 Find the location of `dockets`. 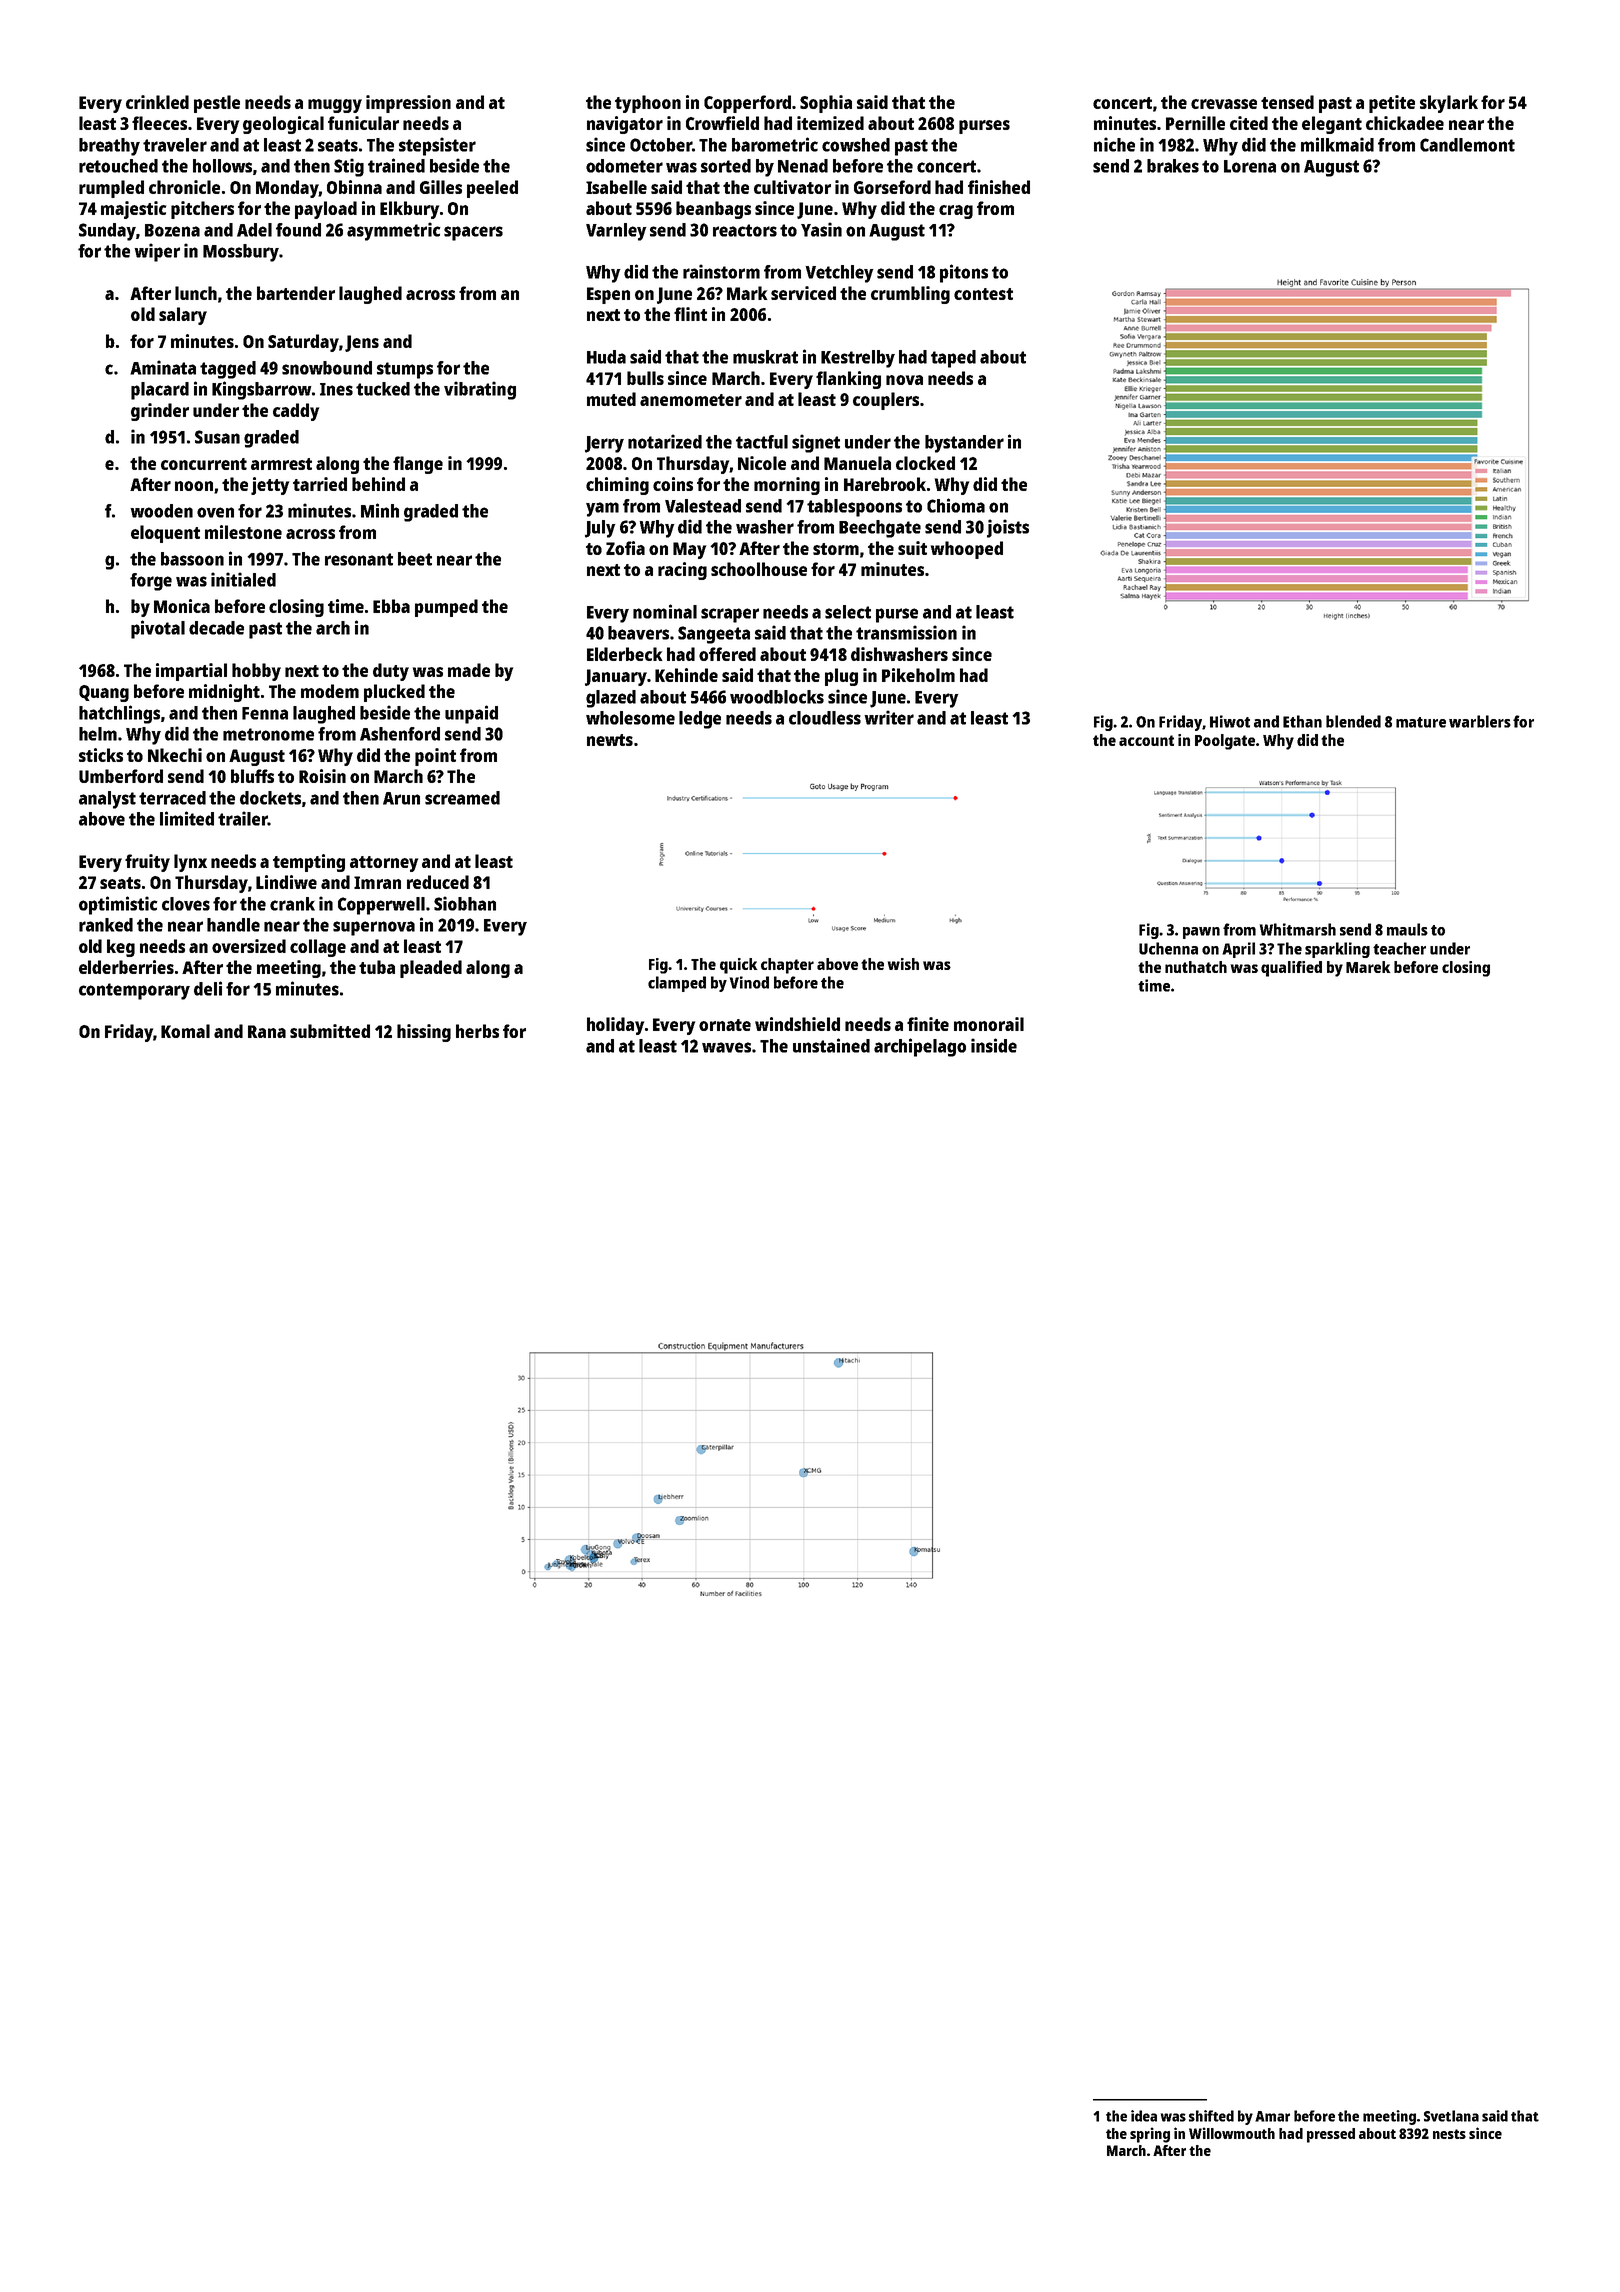

dockets is located at coordinates (270, 798).
